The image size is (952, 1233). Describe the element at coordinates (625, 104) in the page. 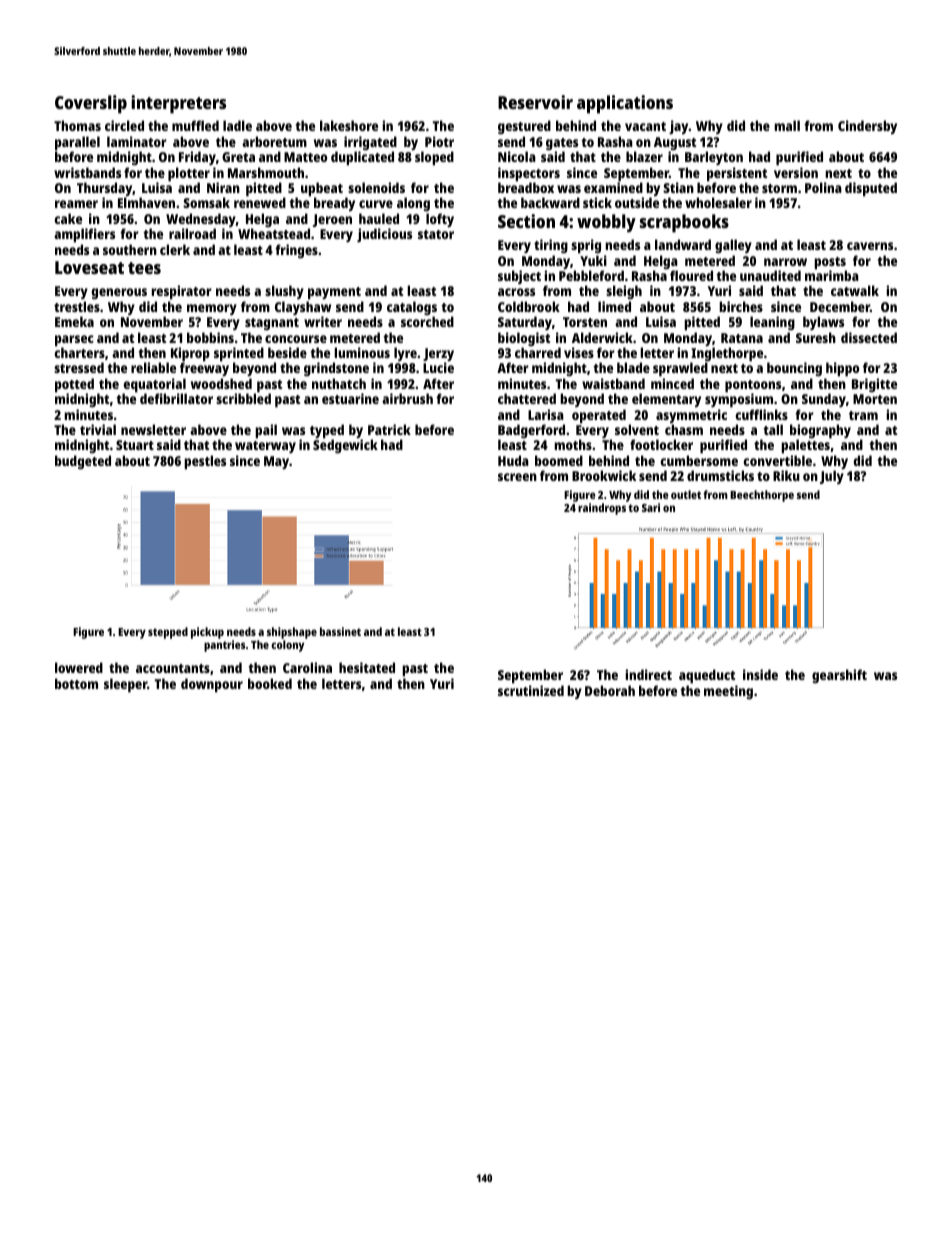

I see `applications` at that location.
